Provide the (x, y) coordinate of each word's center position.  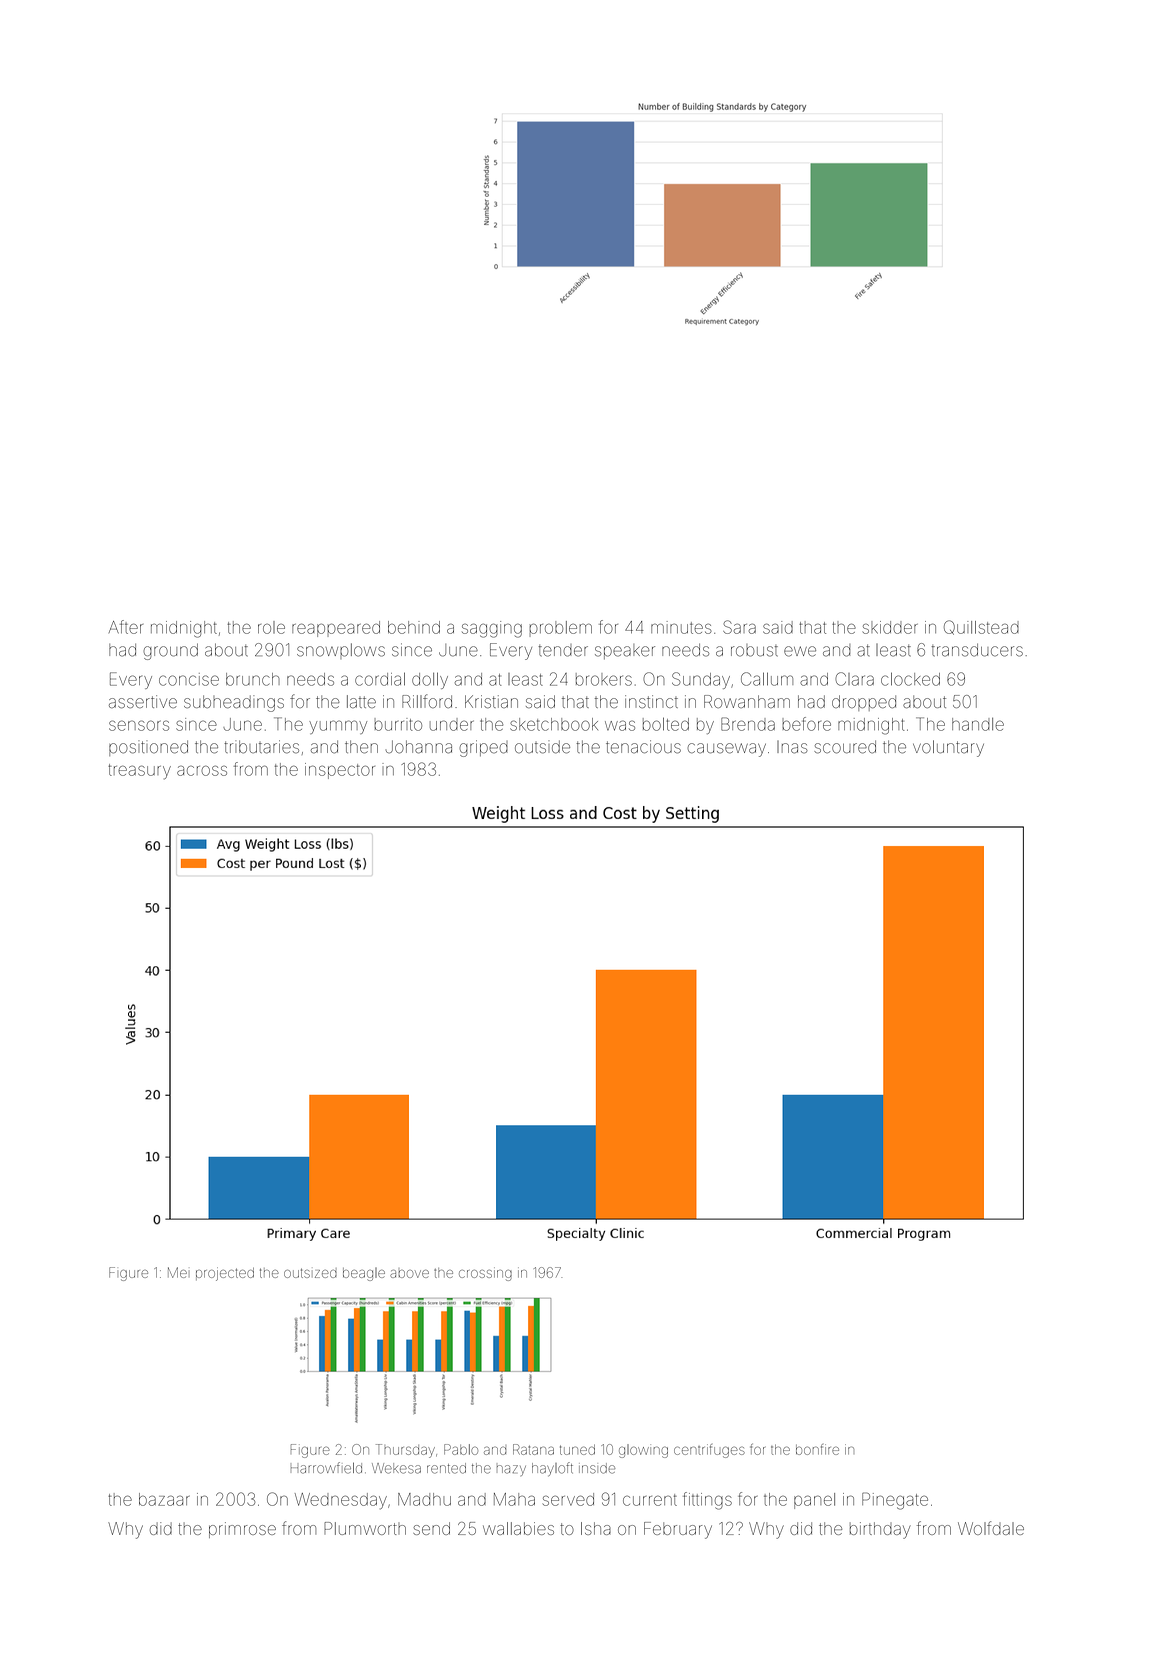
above (409, 1274)
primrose (242, 1530)
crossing (485, 1274)
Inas (792, 747)
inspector (340, 771)
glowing (643, 1451)
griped (483, 748)
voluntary (948, 748)
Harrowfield (326, 1468)
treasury (139, 772)
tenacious (643, 747)
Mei (177, 1272)
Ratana (533, 1449)
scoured (845, 747)
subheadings (234, 703)
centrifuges (709, 1451)
